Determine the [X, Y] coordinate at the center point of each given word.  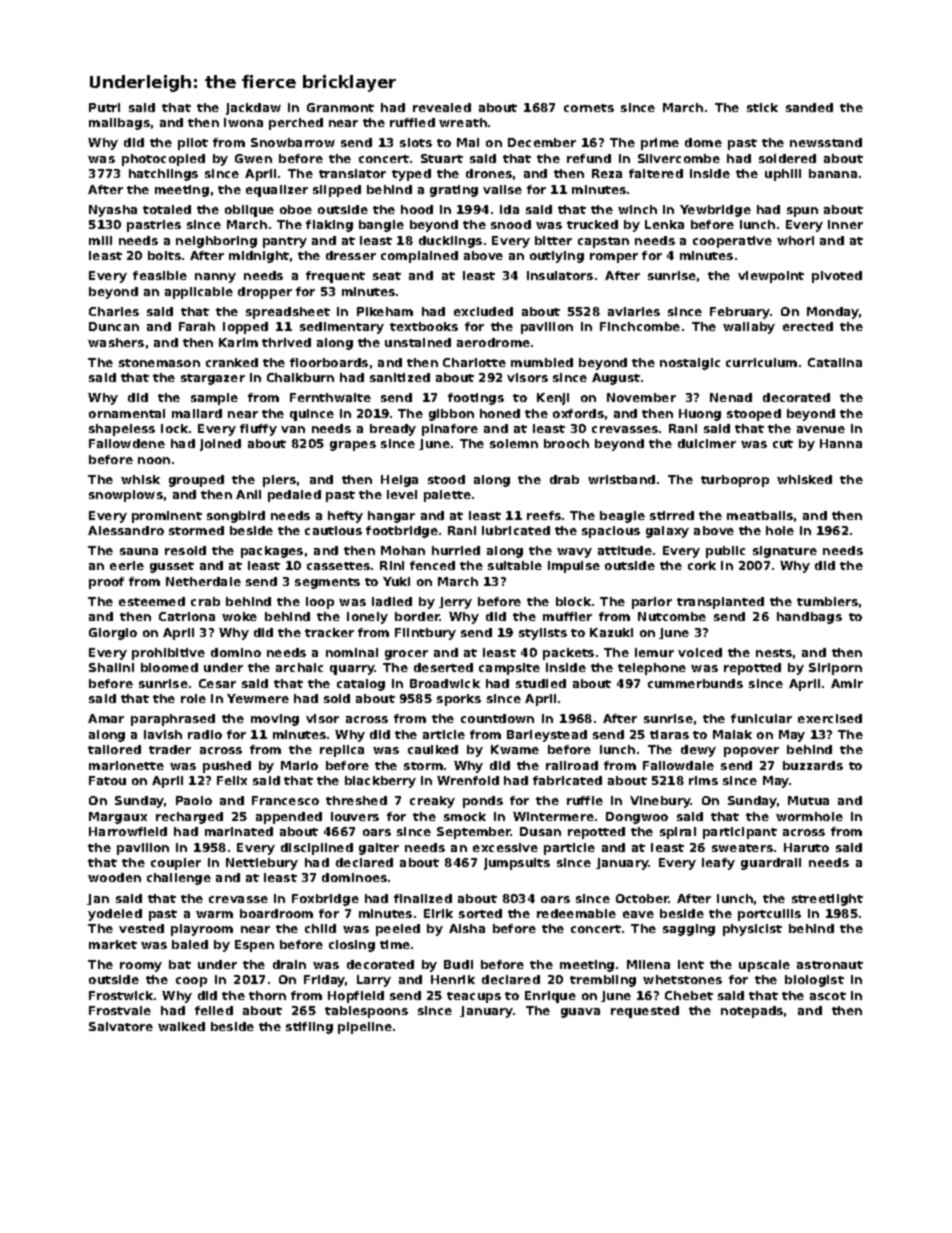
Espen [254, 946]
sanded [809, 107]
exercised [830, 718]
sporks [459, 700]
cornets [589, 108]
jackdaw [253, 109]
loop [320, 603]
